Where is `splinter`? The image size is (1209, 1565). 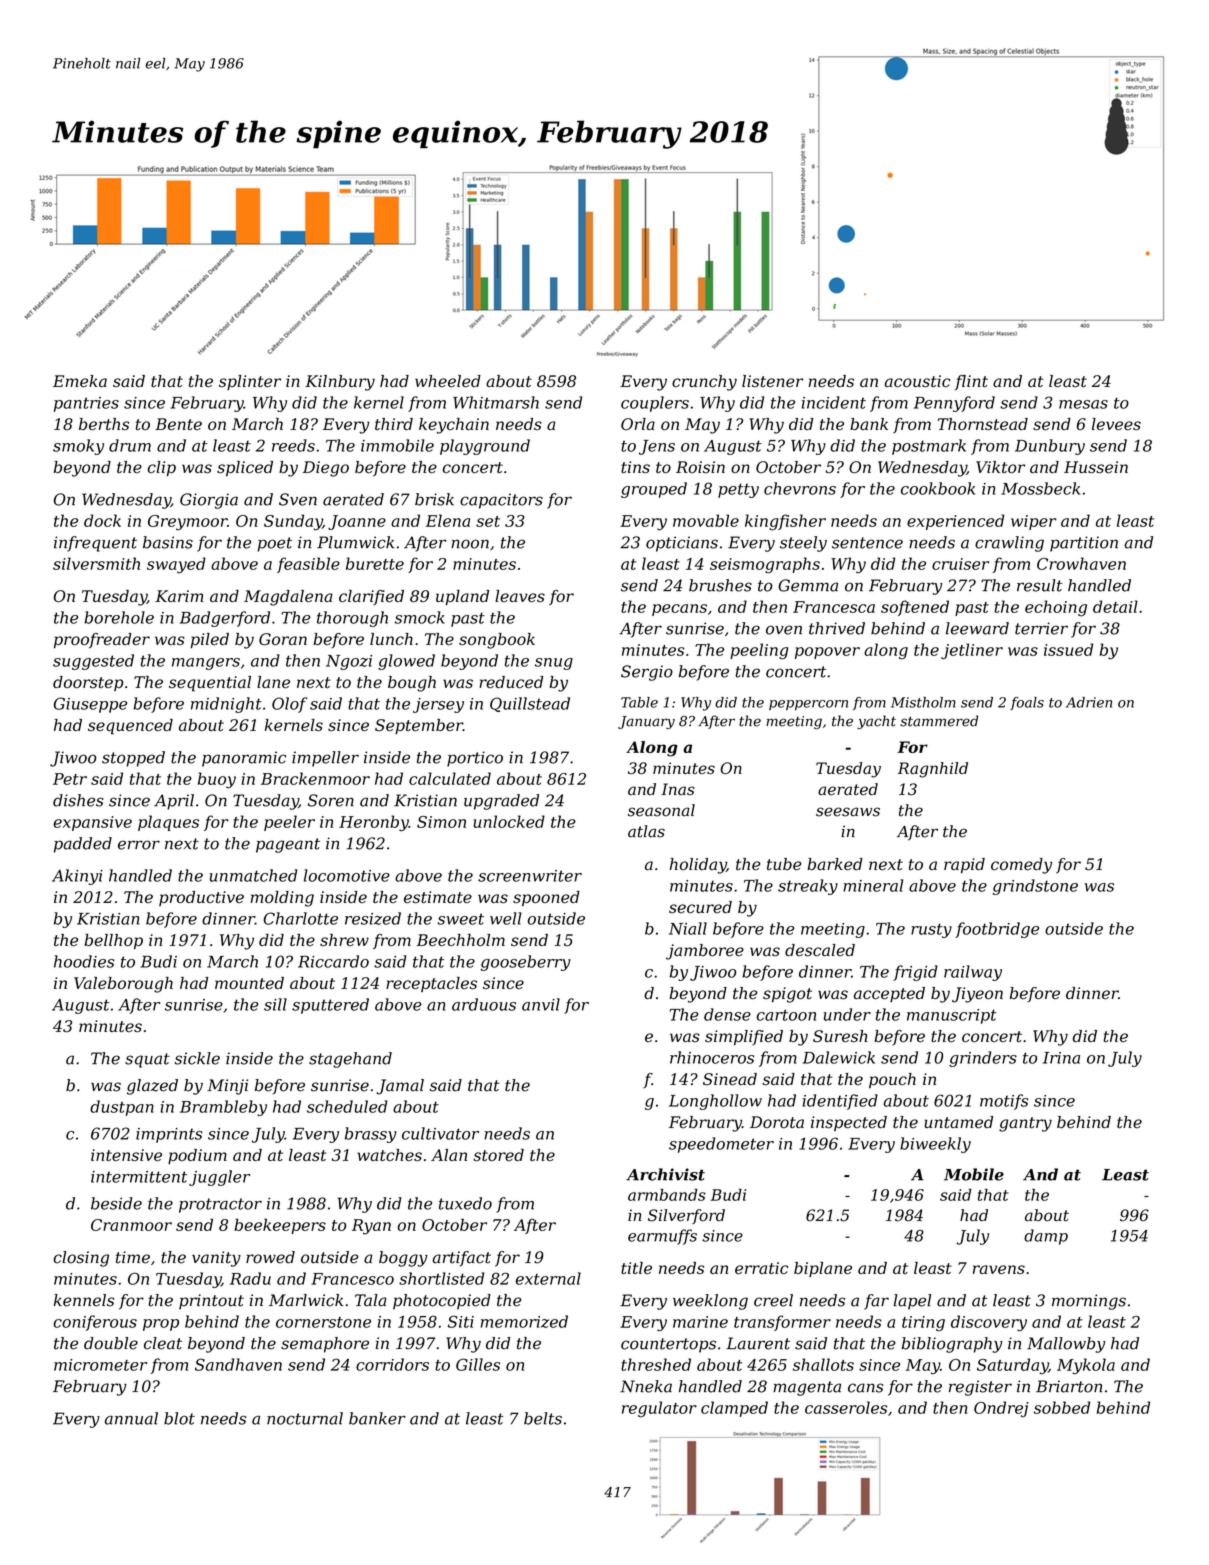 splinter is located at coordinates (250, 382).
